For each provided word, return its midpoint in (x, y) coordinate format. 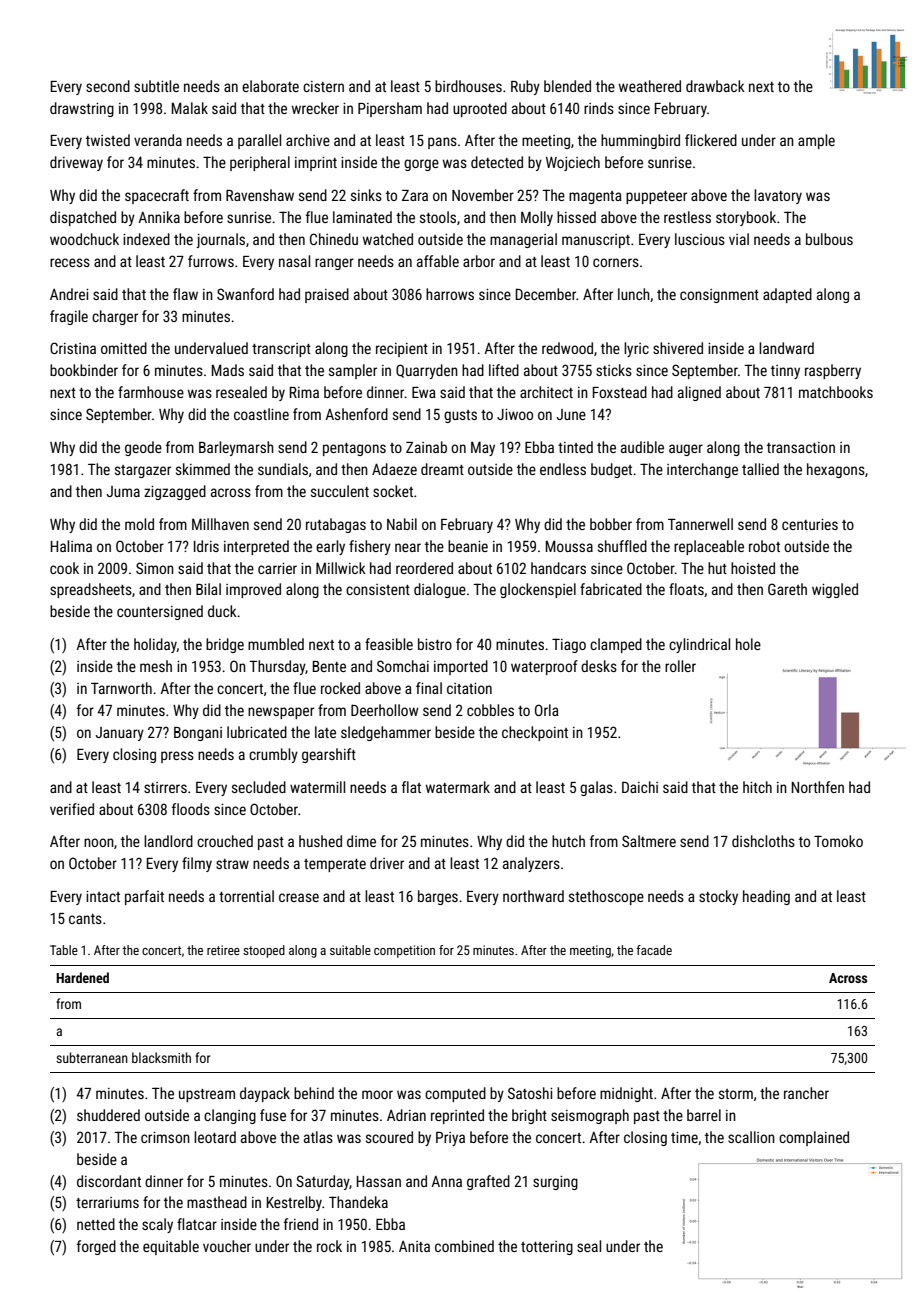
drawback (715, 86)
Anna (446, 1181)
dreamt (442, 469)
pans (442, 143)
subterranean (92, 1057)
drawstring (82, 109)
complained (814, 1138)
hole (748, 644)
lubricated (257, 732)
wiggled (835, 590)
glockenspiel (538, 590)
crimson (165, 1137)
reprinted (457, 1116)
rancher (806, 1093)
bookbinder (84, 370)
